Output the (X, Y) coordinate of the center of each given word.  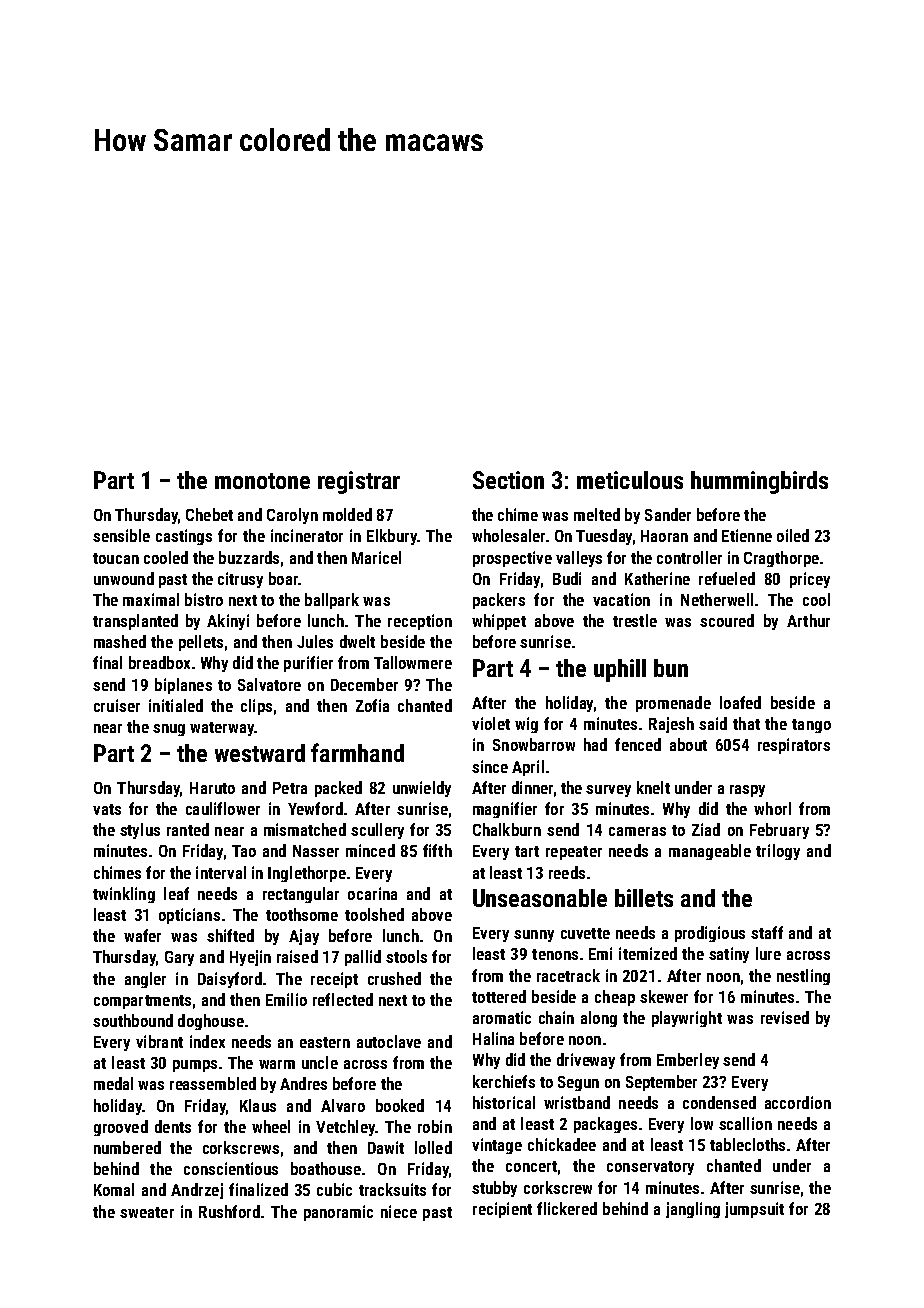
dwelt (357, 641)
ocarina (372, 893)
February (779, 831)
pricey (810, 580)
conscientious (231, 1168)
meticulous (630, 480)
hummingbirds (759, 482)
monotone (262, 481)
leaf (176, 893)
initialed (176, 705)
